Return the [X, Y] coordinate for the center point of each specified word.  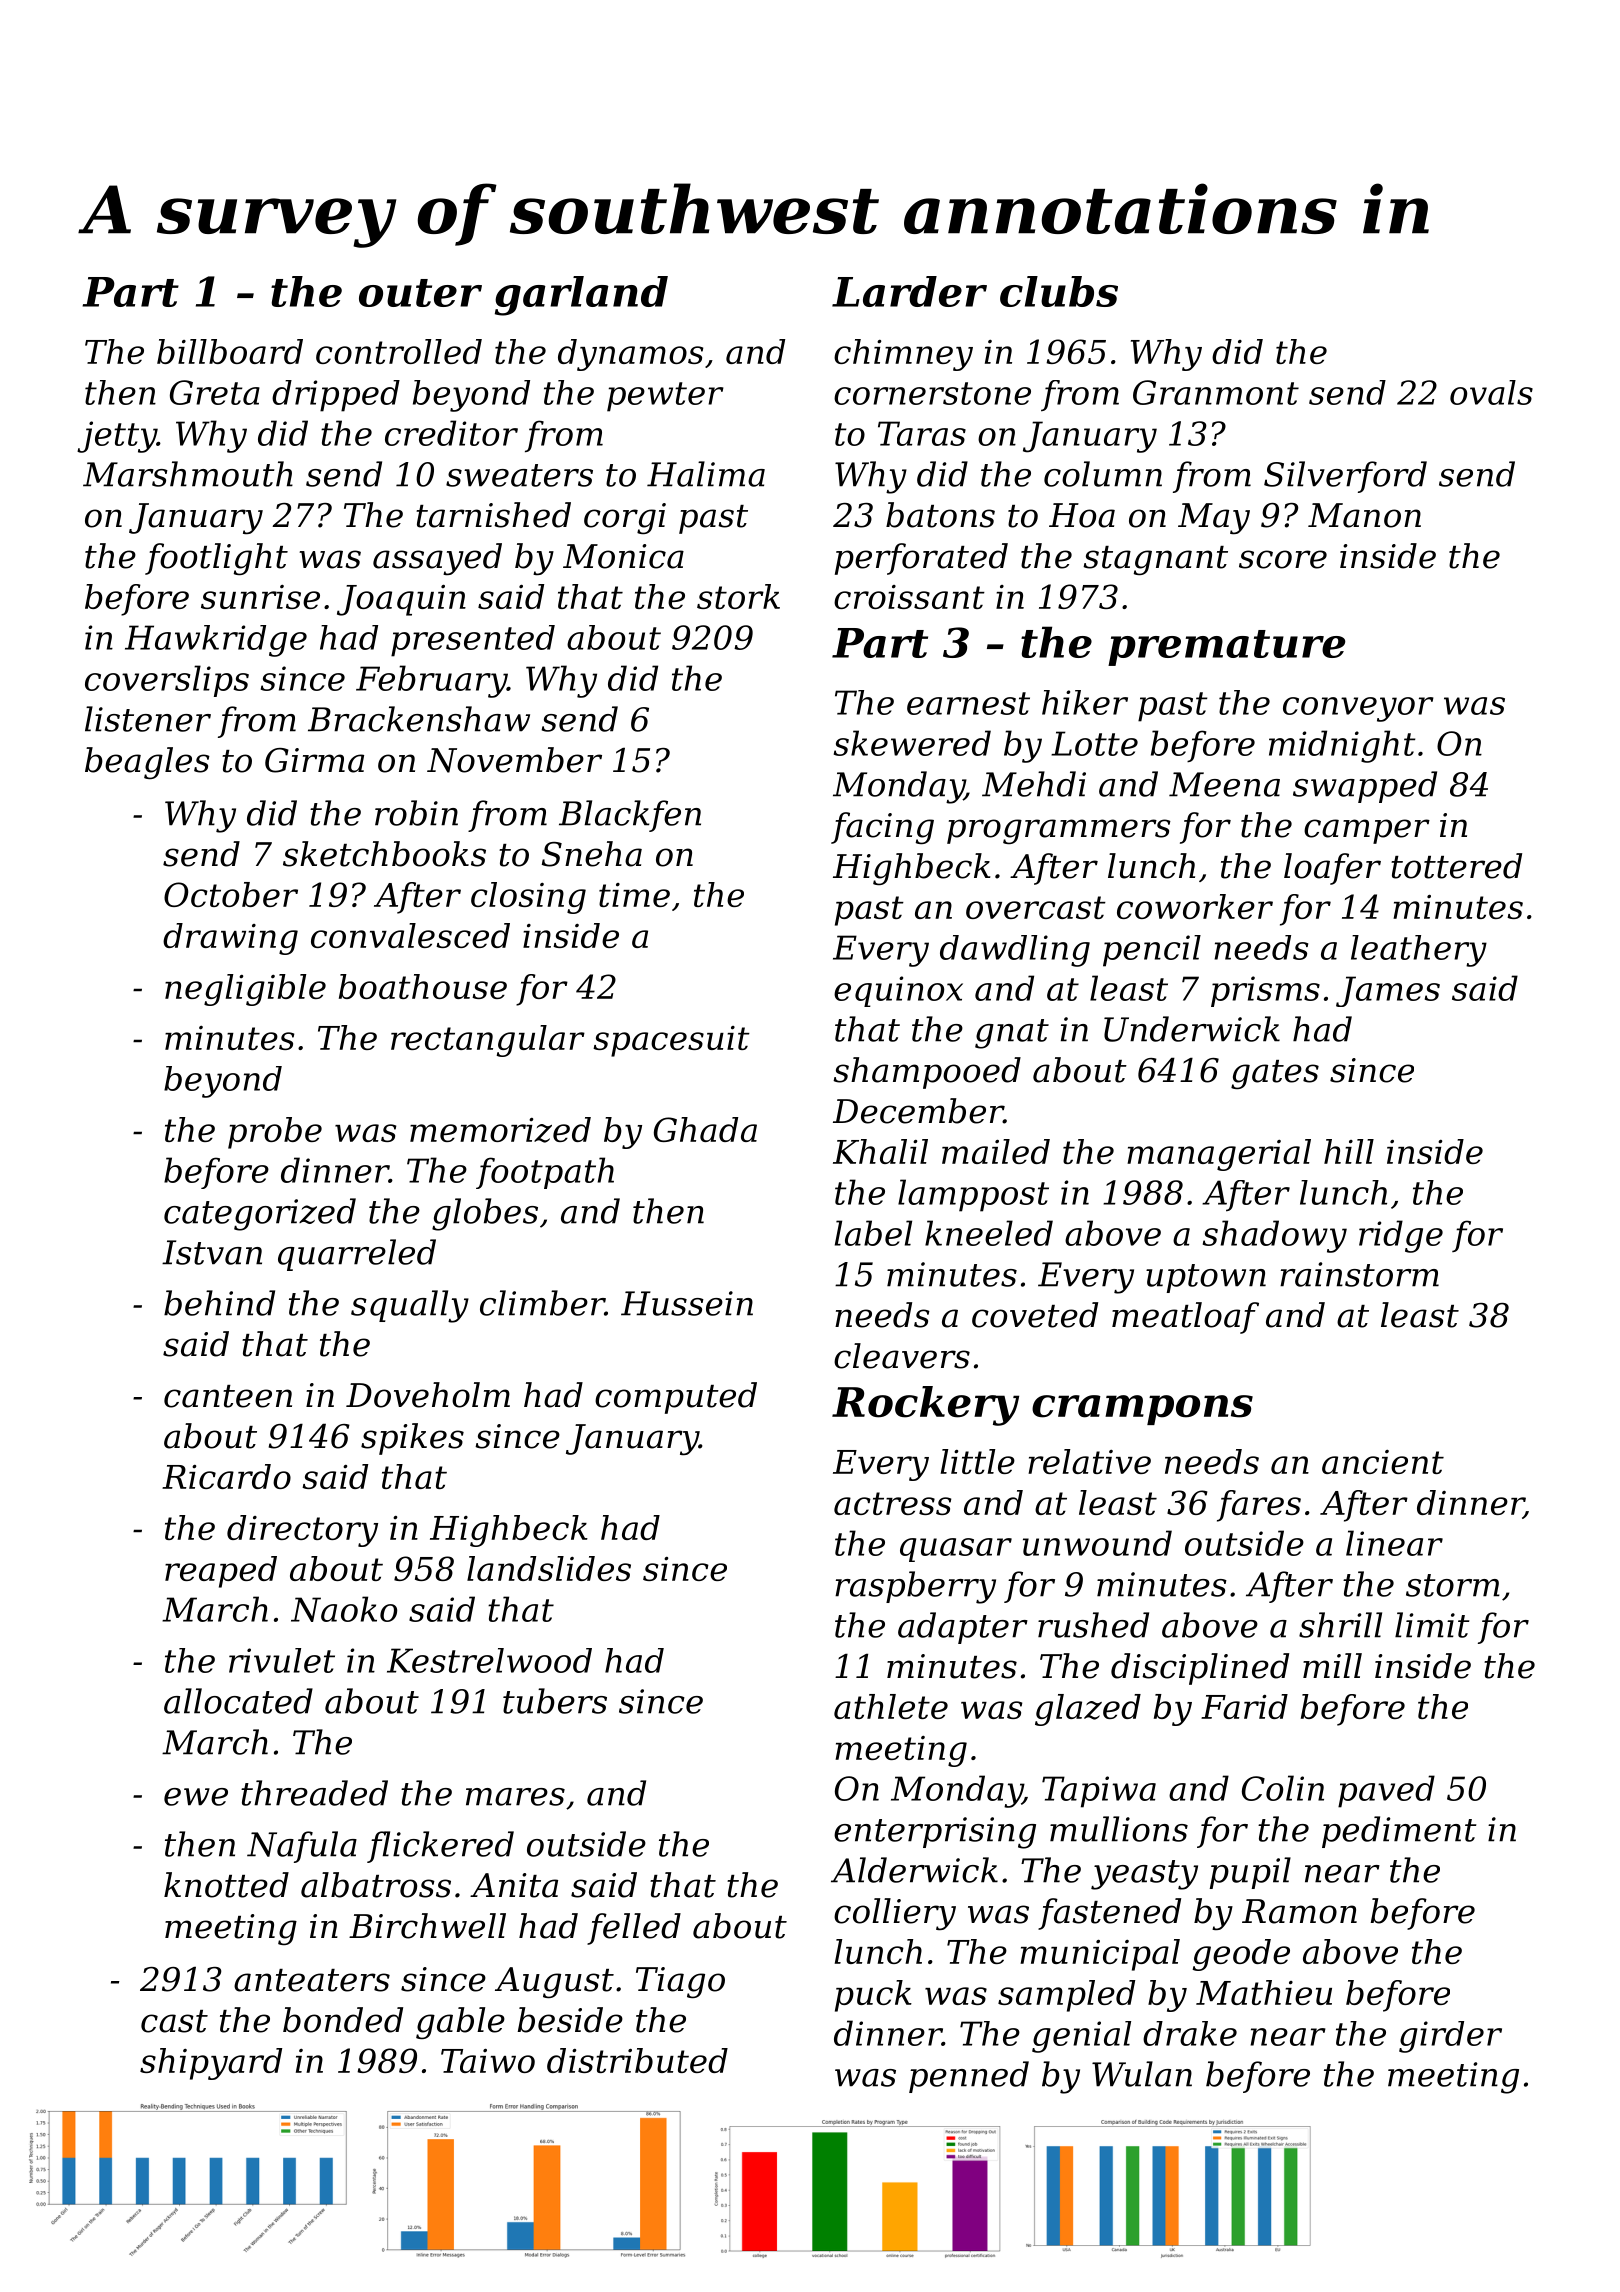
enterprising [935, 1833]
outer [420, 293]
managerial [1219, 1155]
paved [1386, 1791]
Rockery [925, 1406]
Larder [909, 291]
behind [219, 1303]
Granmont [1216, 392]
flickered [440, 1847]
